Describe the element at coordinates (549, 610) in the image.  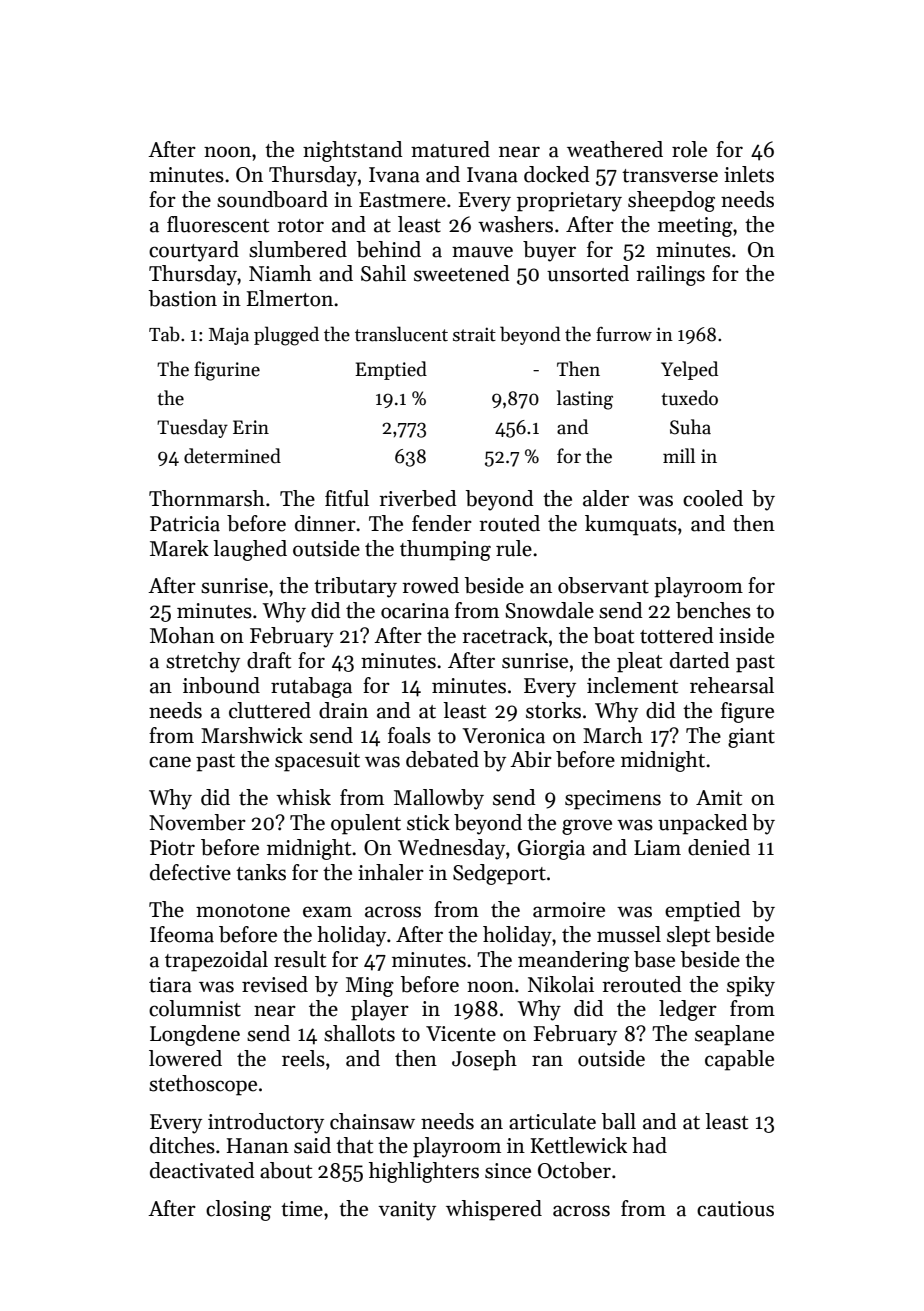
I see `Snowdale` at that location.
